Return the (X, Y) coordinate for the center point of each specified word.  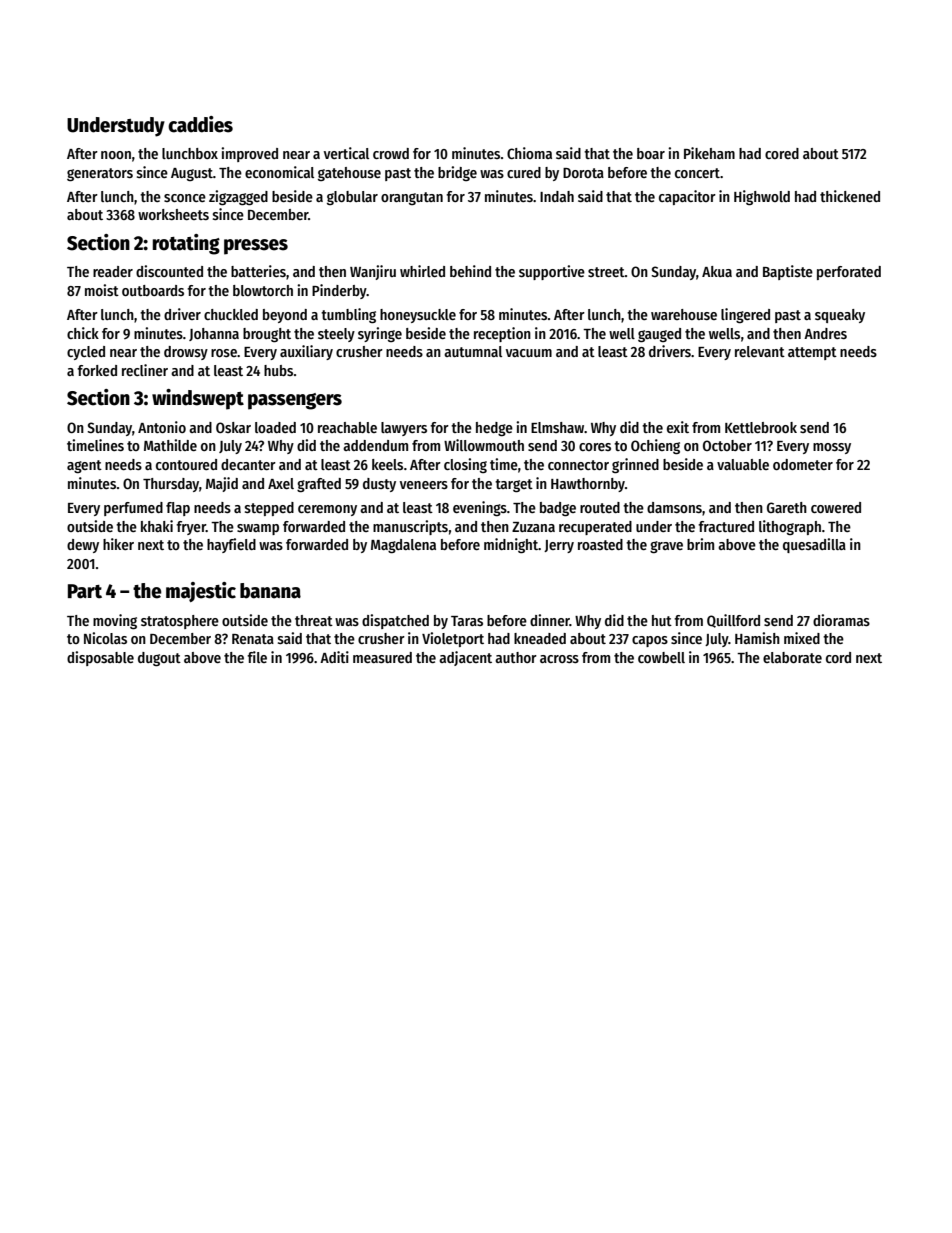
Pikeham (709, 153)
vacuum (529, 353)
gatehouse (349, 174)
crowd (391, 153)
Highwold (762, 197)
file (257, 657)
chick (83, 333)
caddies (200, 124)
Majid (222, 484)
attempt (812, 353)
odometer (803, 464)
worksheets (173, 214)
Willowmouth (484, 445)
